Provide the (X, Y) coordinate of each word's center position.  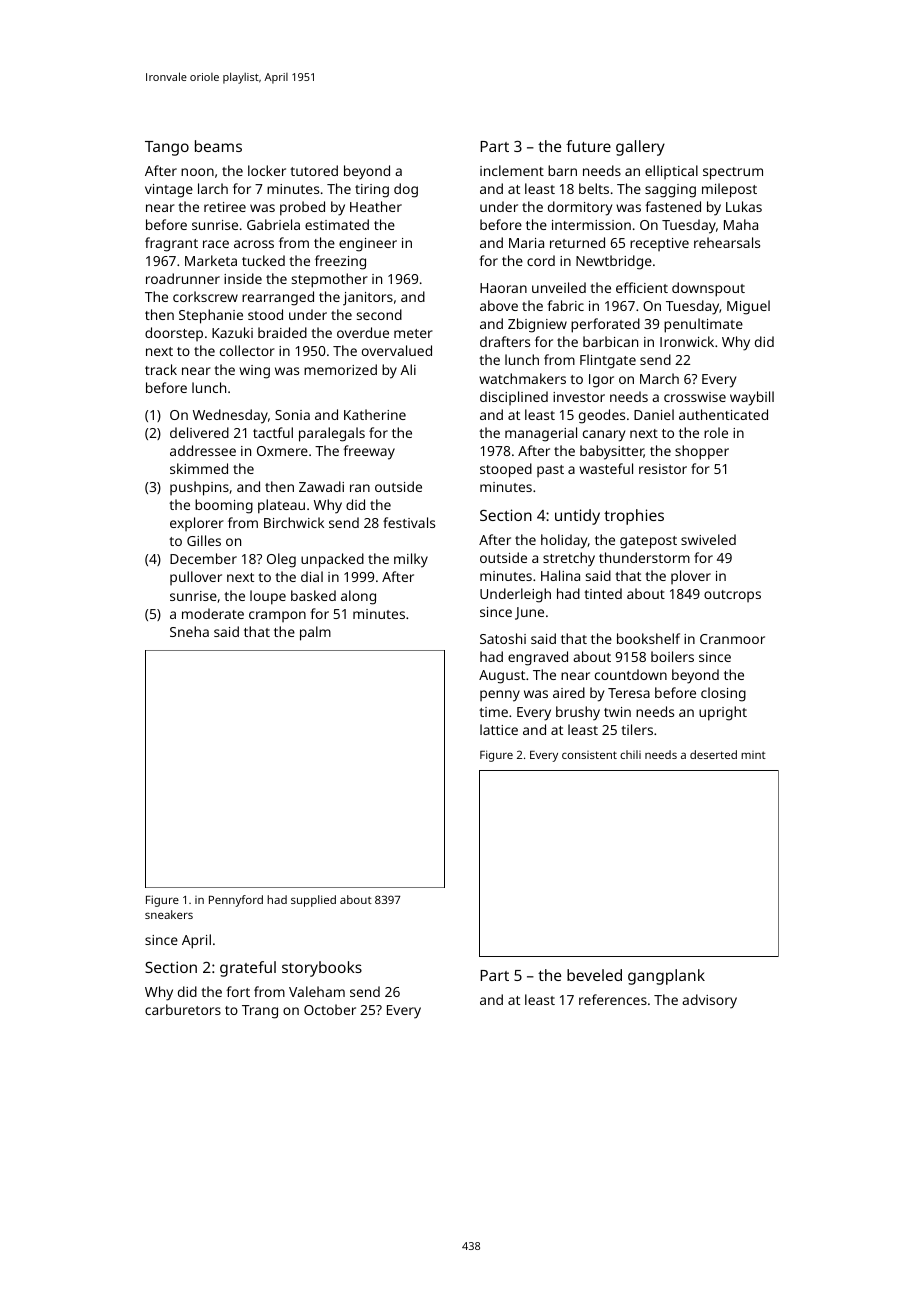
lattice (499, 729)
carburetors (183, 1009)
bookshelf (648, 638)
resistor (663, 469)
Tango (167, 148)
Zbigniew (537, 325)
